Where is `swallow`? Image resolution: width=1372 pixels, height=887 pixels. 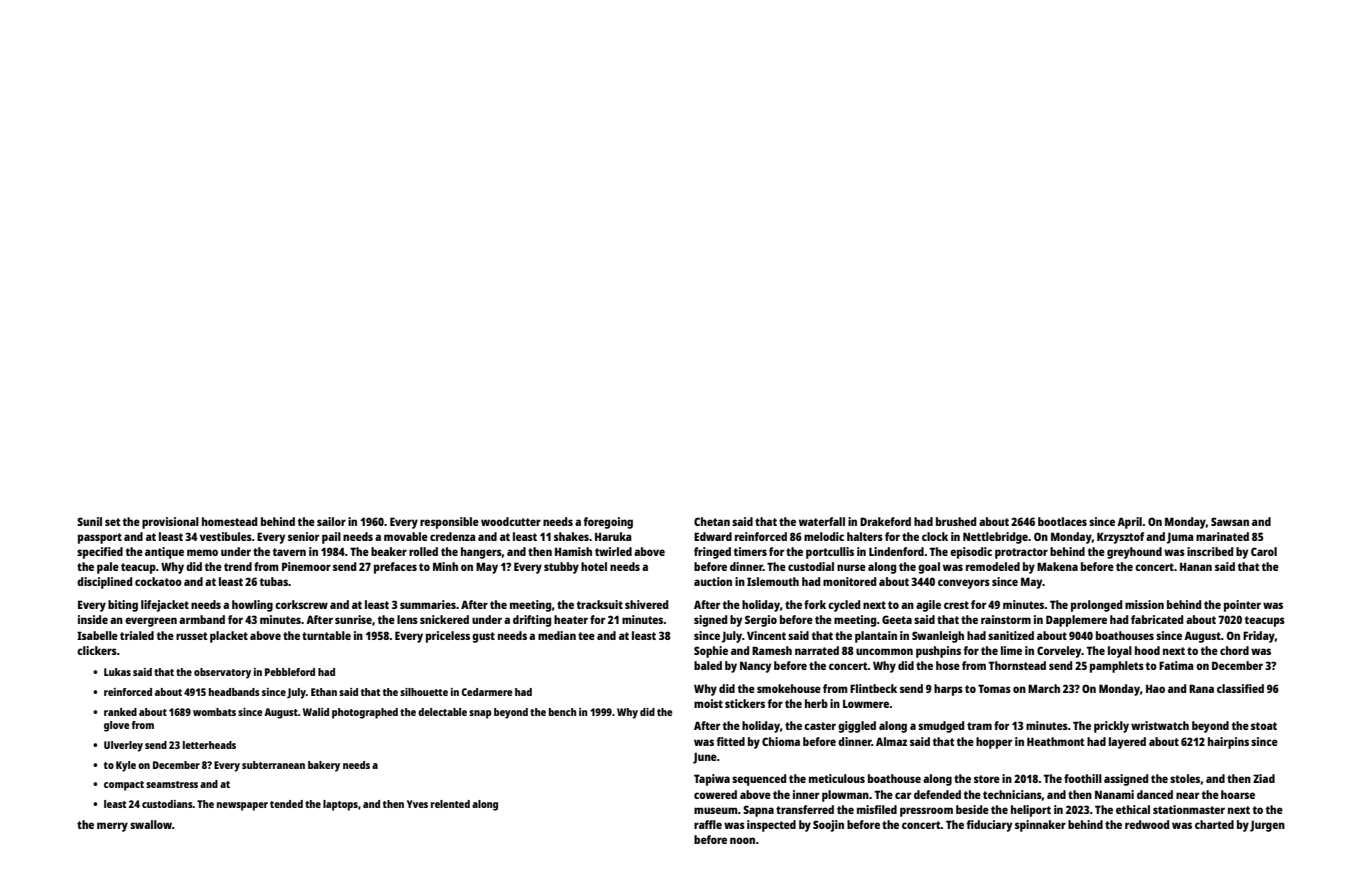
swallow is located at coordinates (151, 824).
